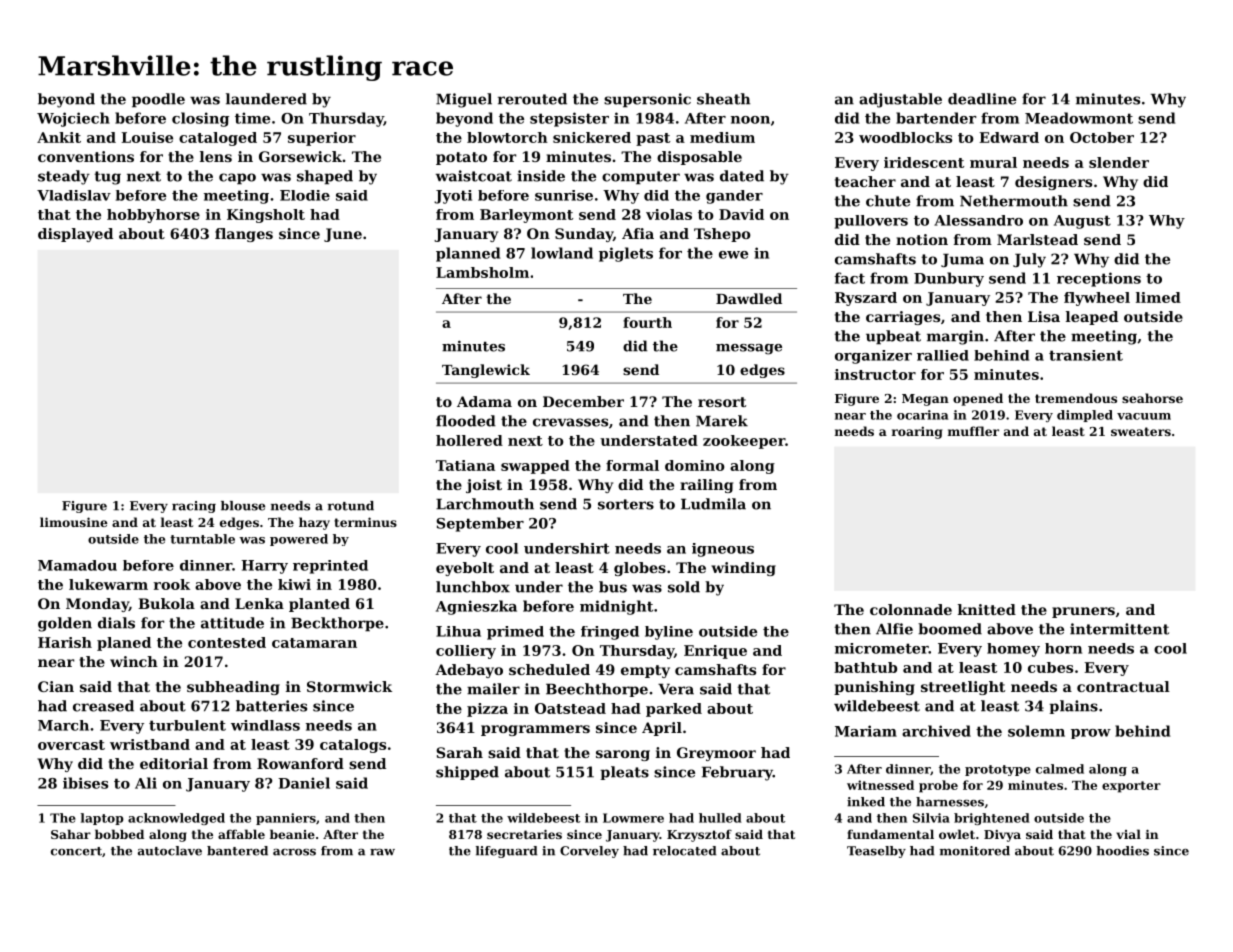 The height and width of the page is (952, 1233). Describe the element at coordinates (484, 401) in the page. I see `Adama` at that location.
